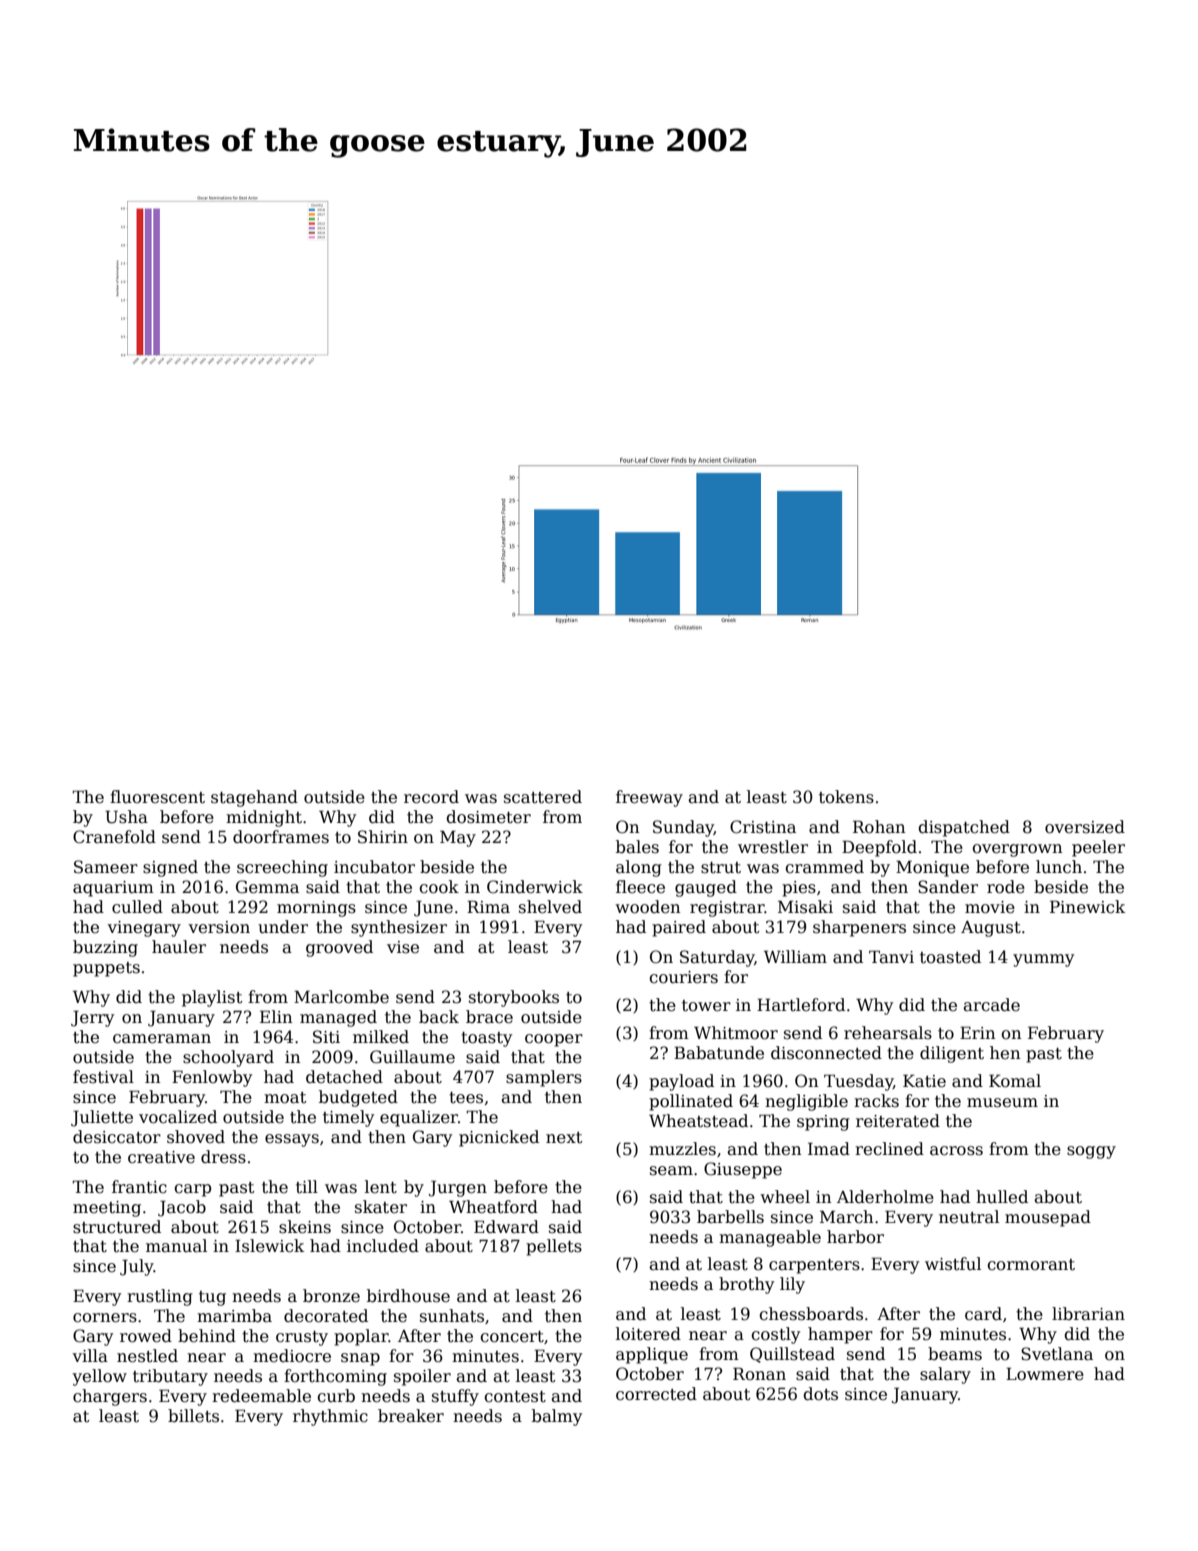 This document has width=1198, height=1551. What do you see at coordinates (846, 797) in the document?
I see `tokens` at bounding box center [846, 797].
